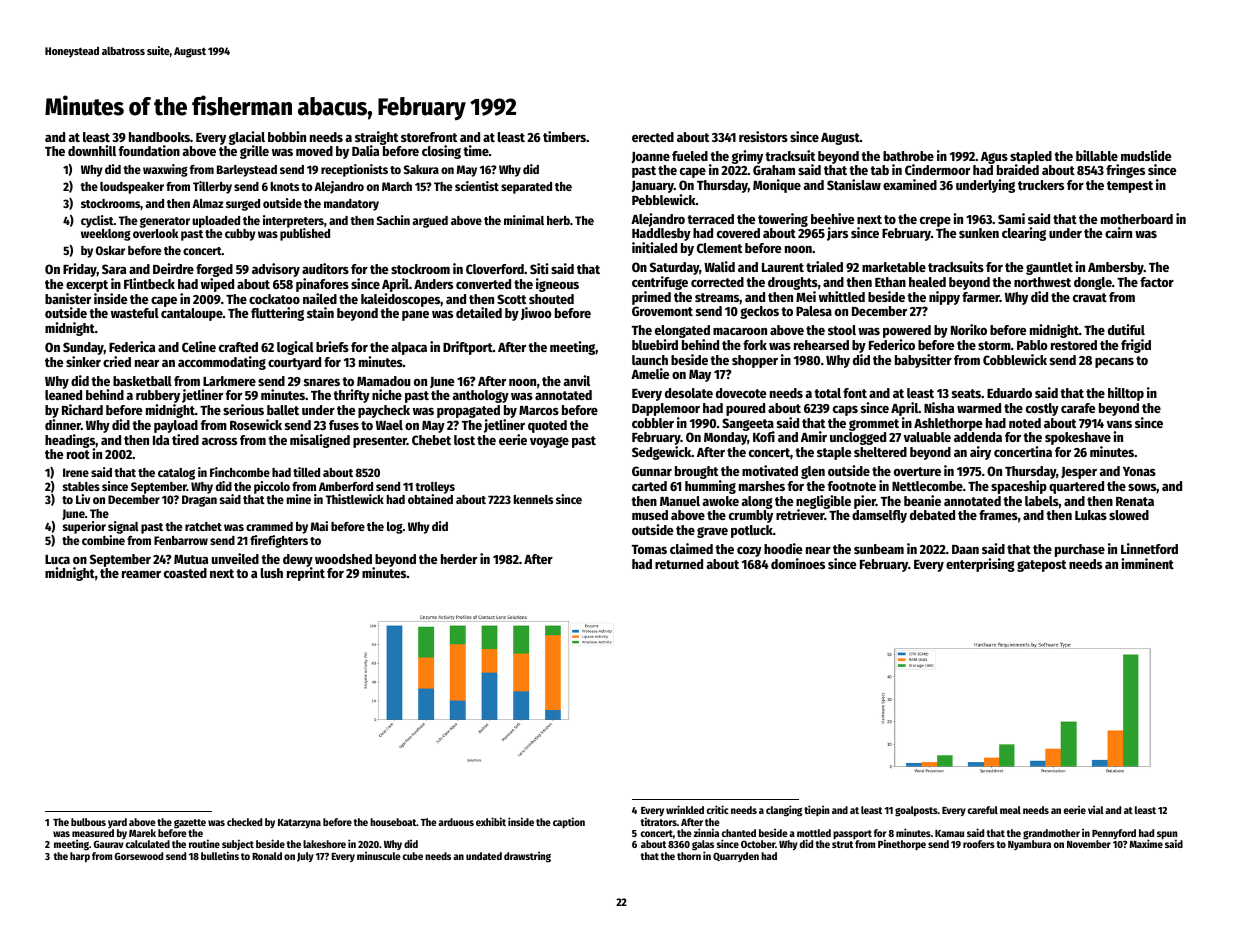 This screenshot has height=952, width=1233. What do you see at coordinates (1010, 810) in the screenshot?
I see `meal` at bounding box center [1010, 810].
